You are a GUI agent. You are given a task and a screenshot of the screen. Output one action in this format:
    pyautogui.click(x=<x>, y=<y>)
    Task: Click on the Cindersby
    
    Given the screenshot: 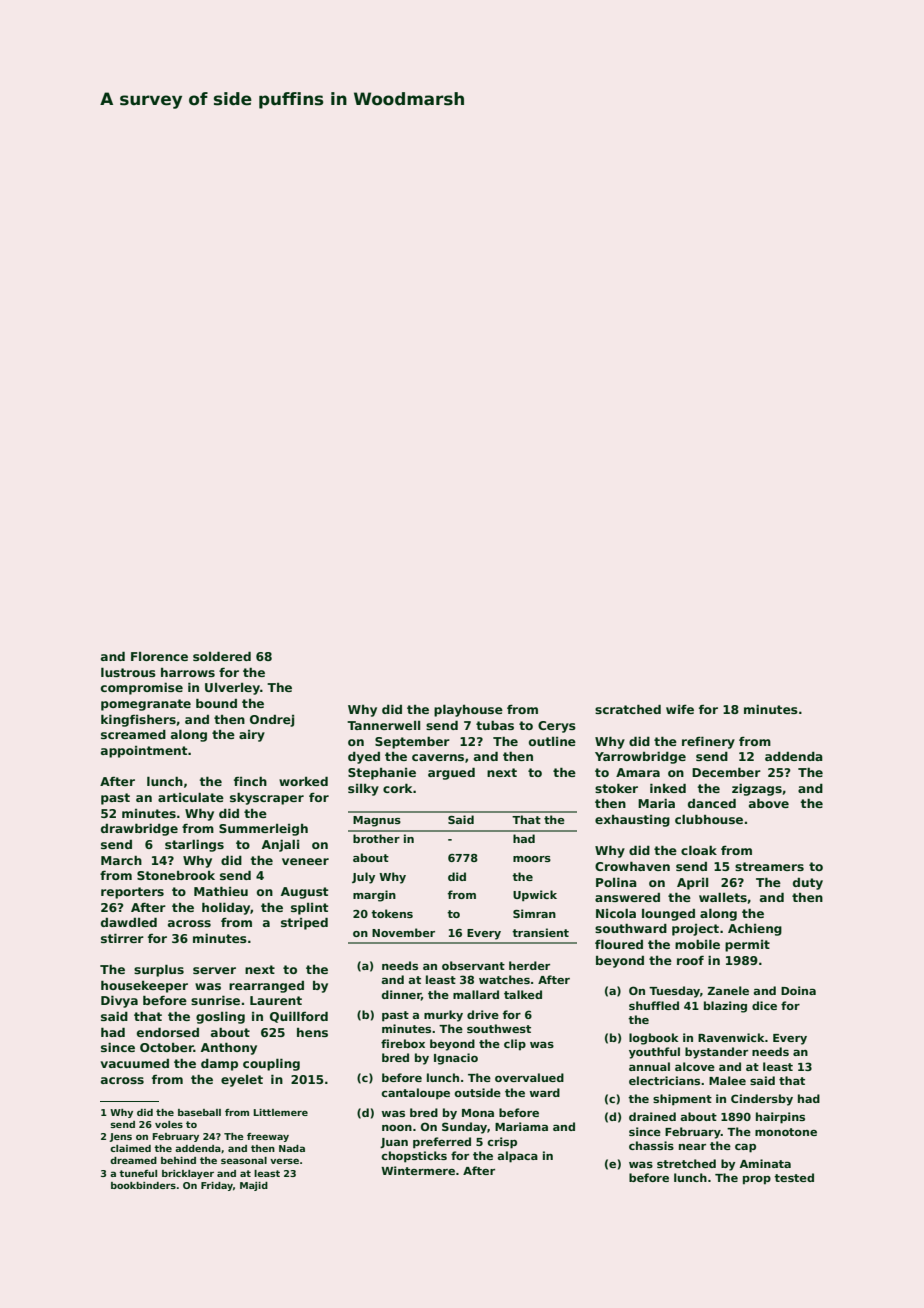 What is the action you would take?
    pyautogui.click(x=762, y=1100)
